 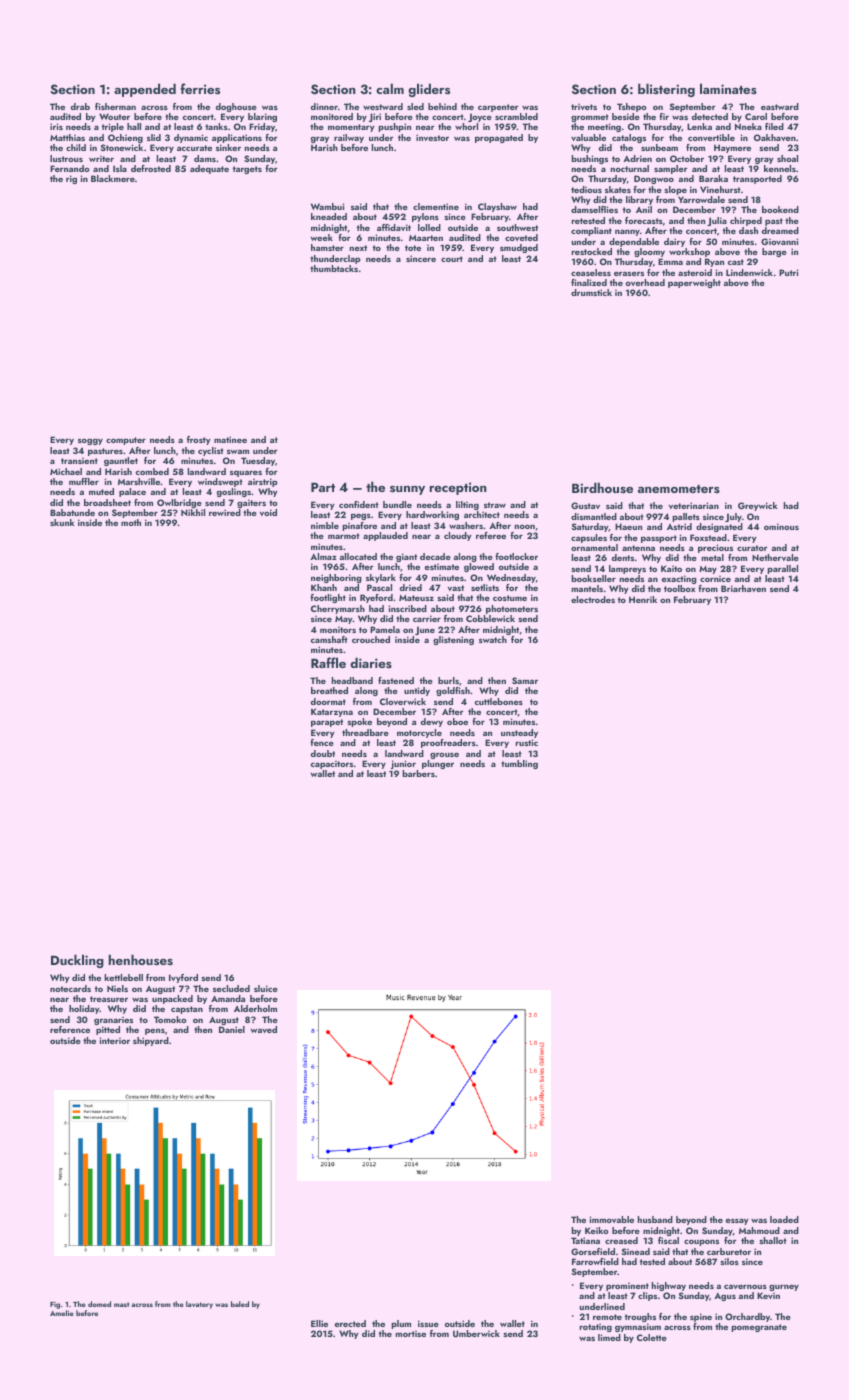 I want to click on mast, so click(x=121, y=1304).
